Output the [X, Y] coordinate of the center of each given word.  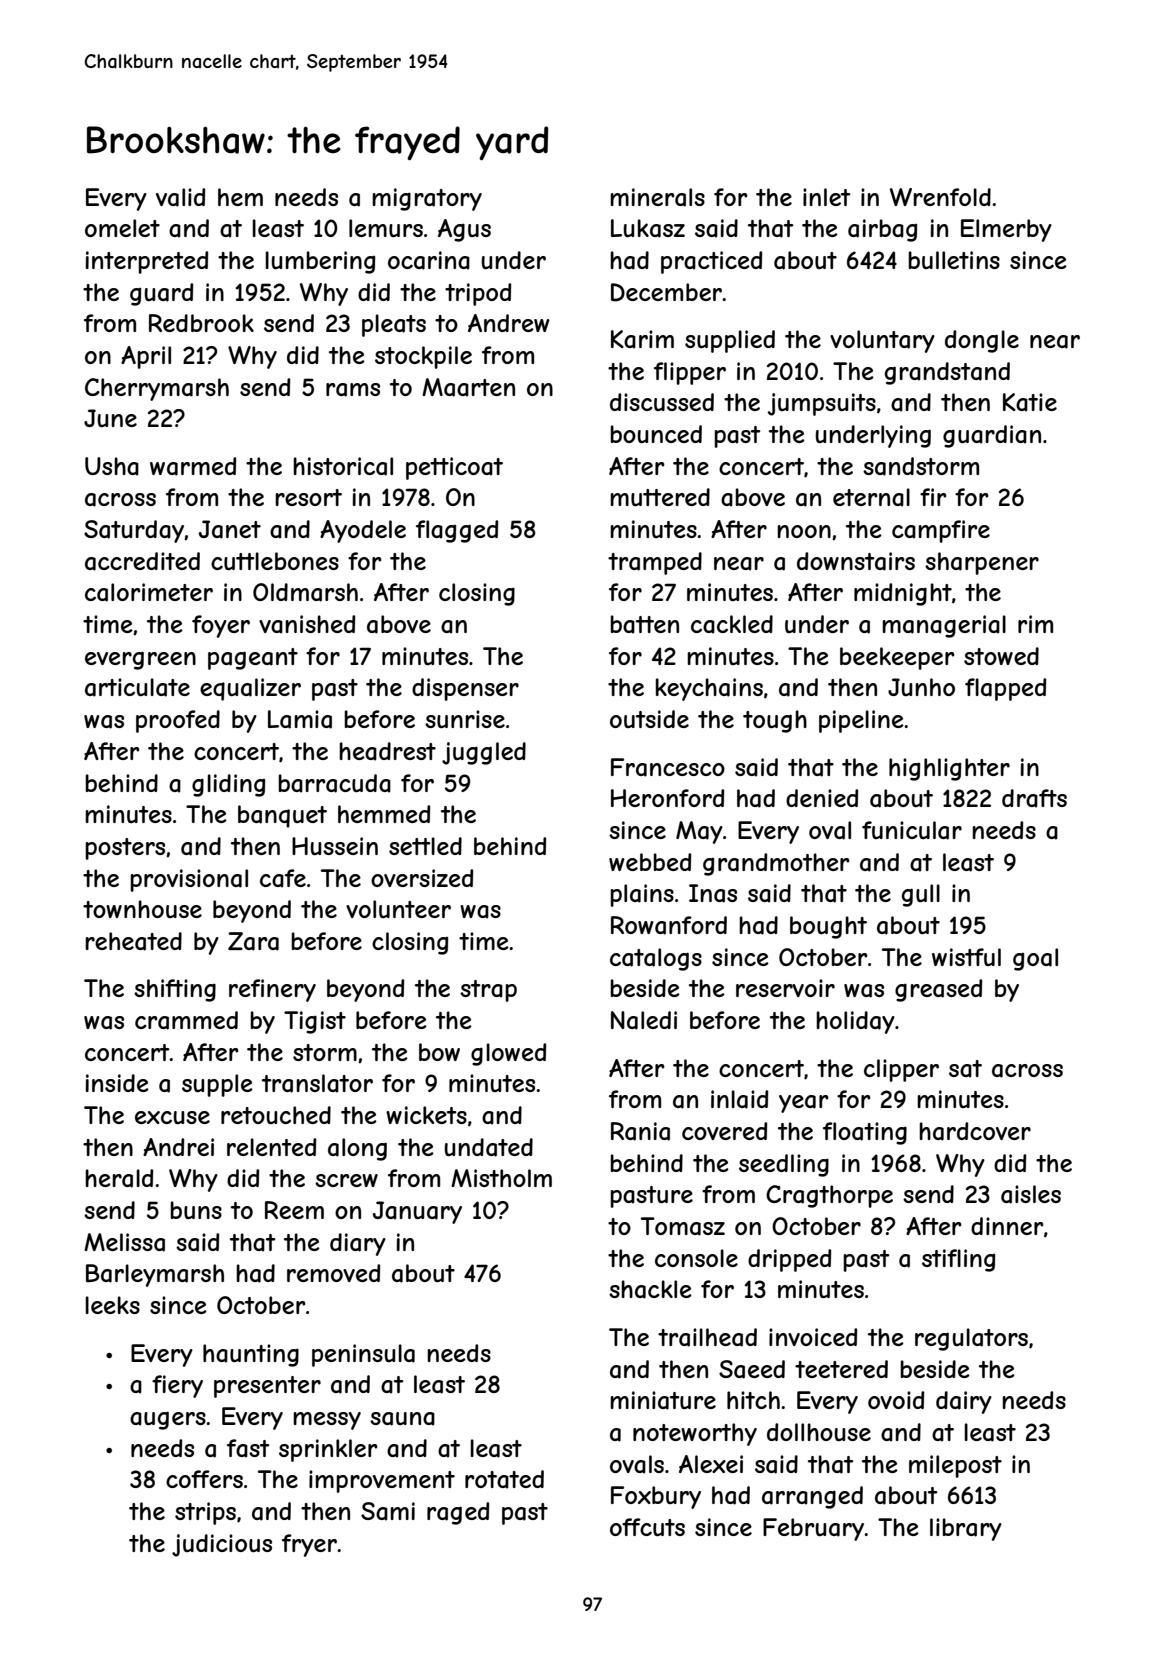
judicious [222, 1545]
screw [346, 1180]
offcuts [647, 1527]
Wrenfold [940, 197]
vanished [307, 624]
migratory [427, 199]
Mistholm [501, 1178]
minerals [657, 197]
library [966, 1529]
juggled [484, 753]
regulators [971, 1339]
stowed [1001, 656]
